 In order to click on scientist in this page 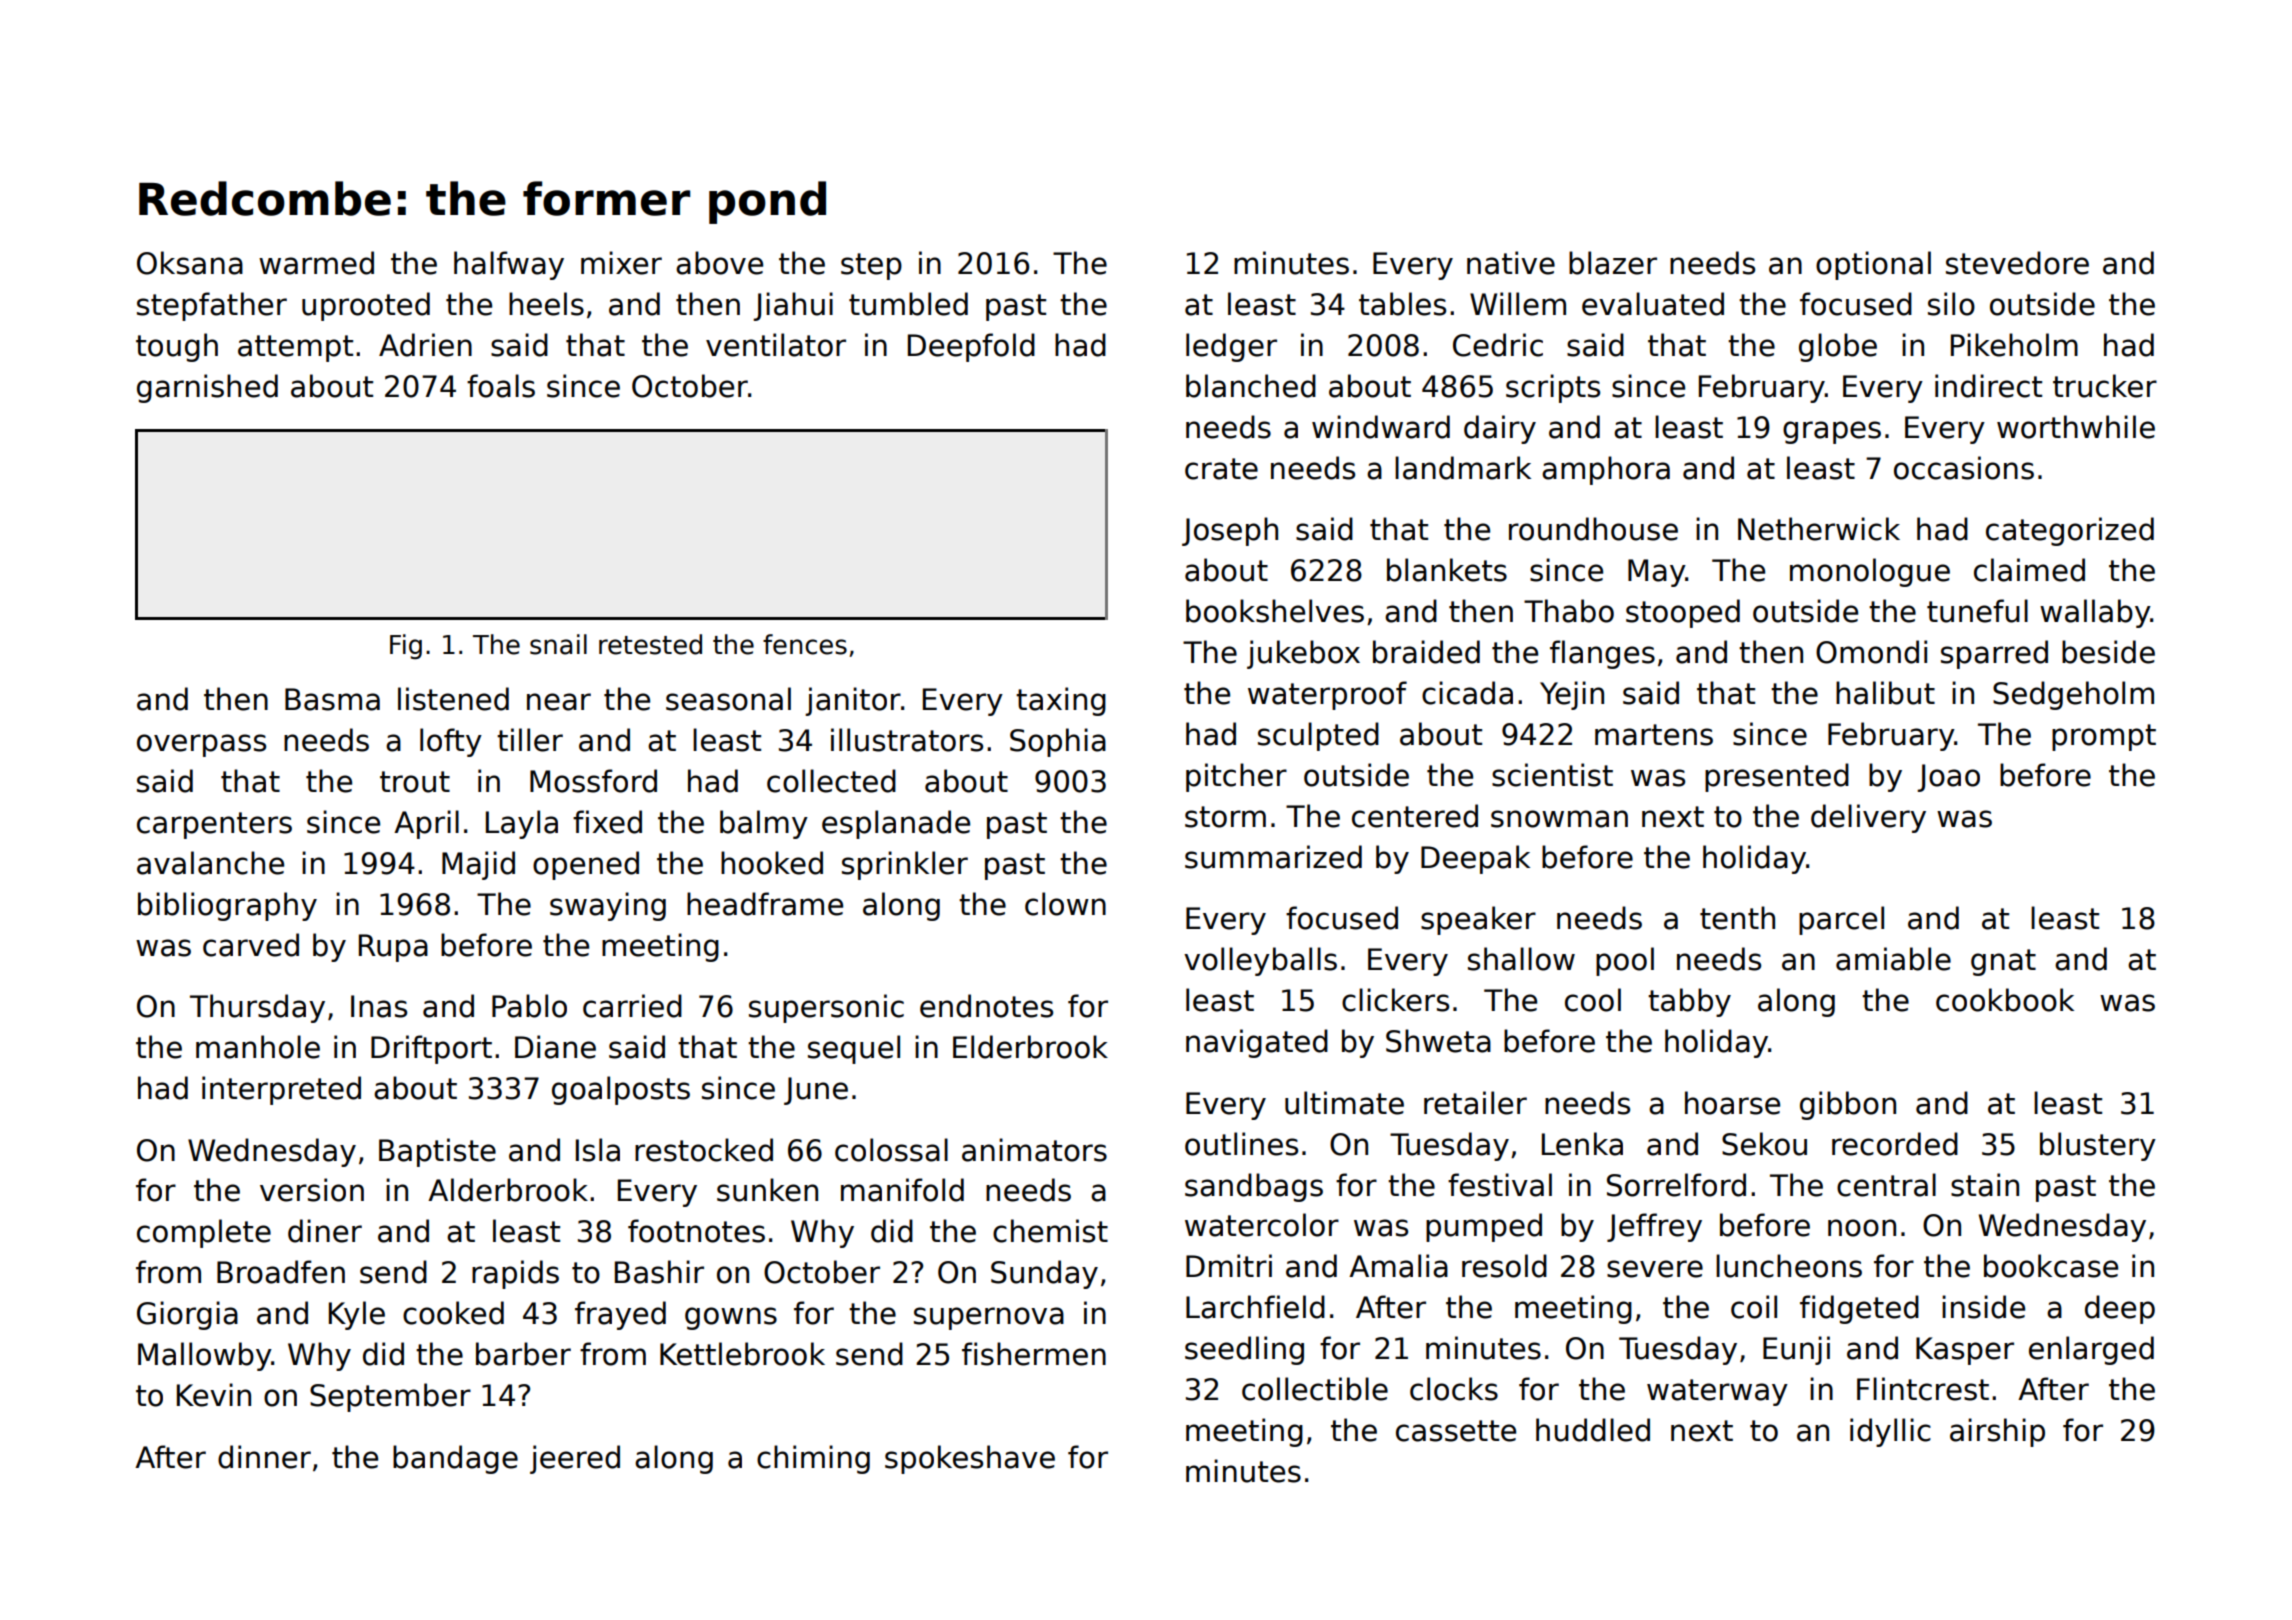, I will do `click(1552, 775)`.
